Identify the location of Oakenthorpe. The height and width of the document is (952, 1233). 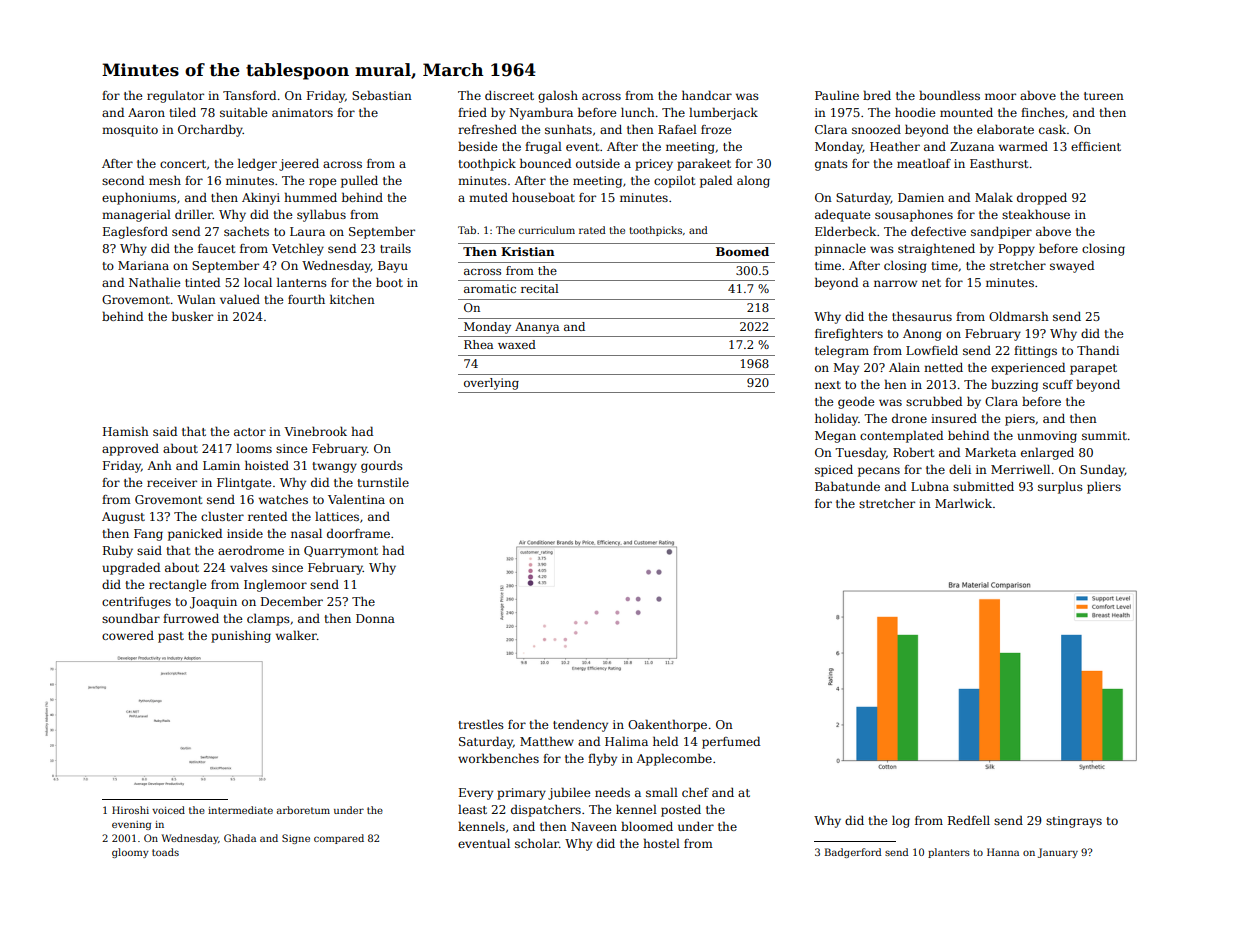
(667, 725).
